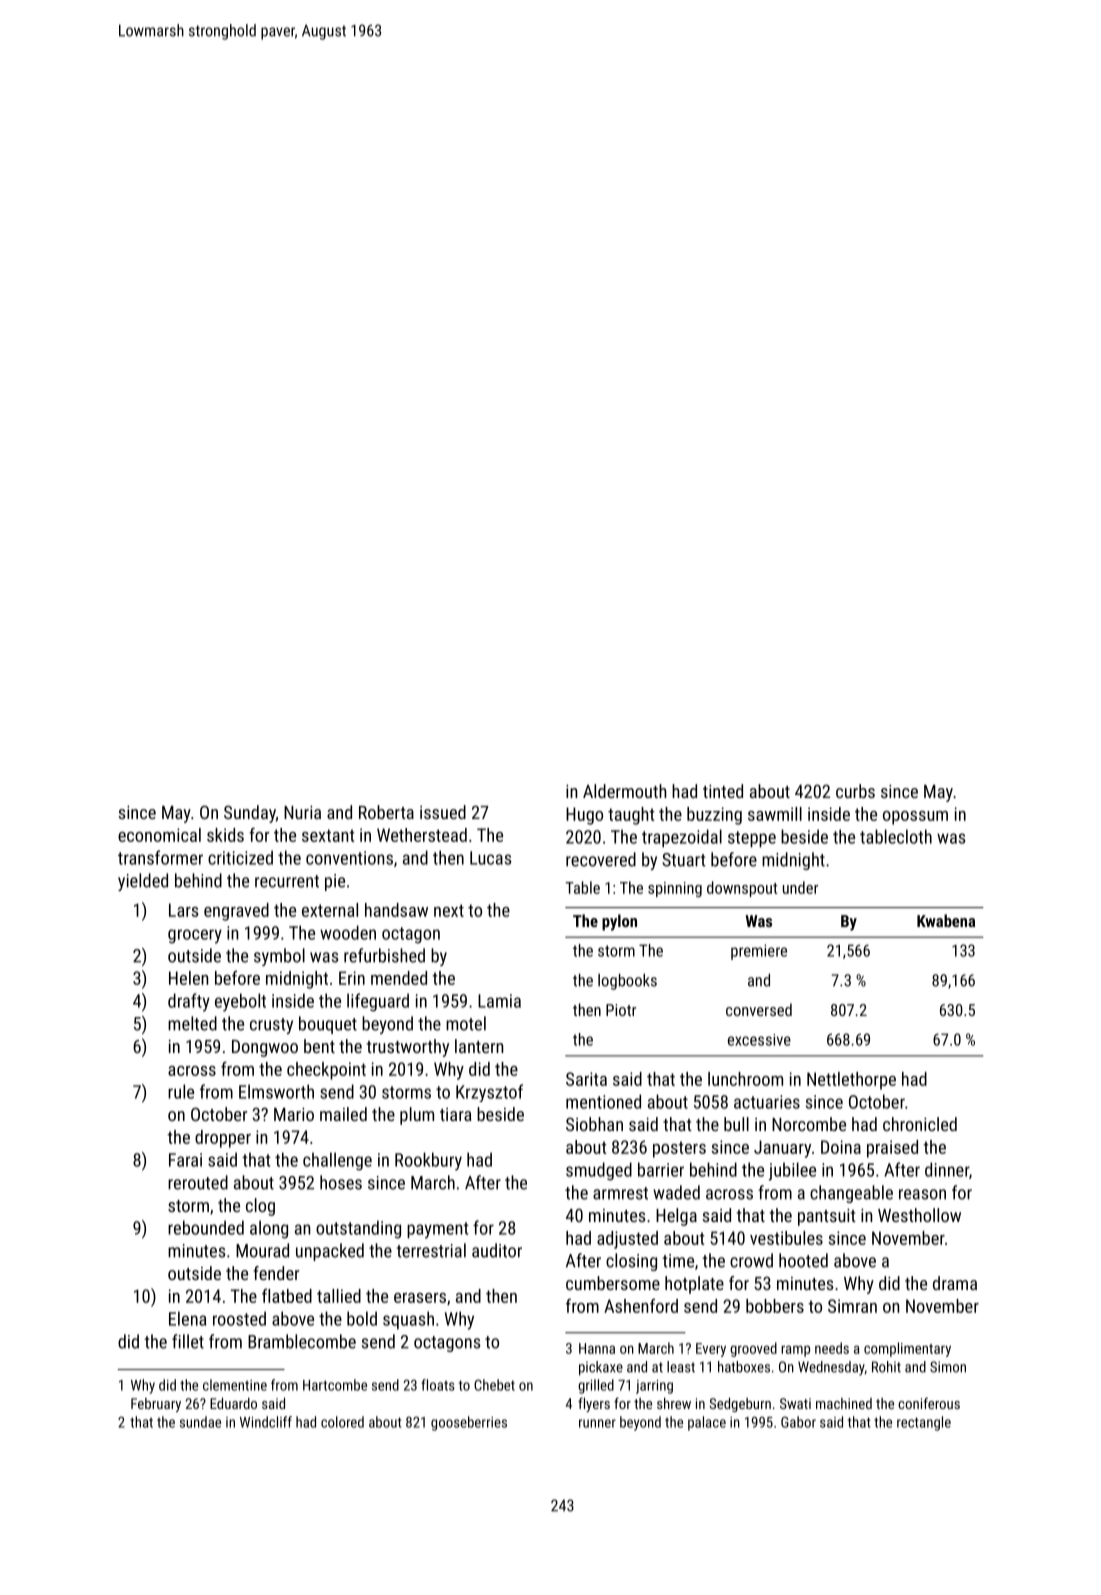 The height and width of the screenshot is (1595, 1101). I want to click on tinted, so click(723, 791).
